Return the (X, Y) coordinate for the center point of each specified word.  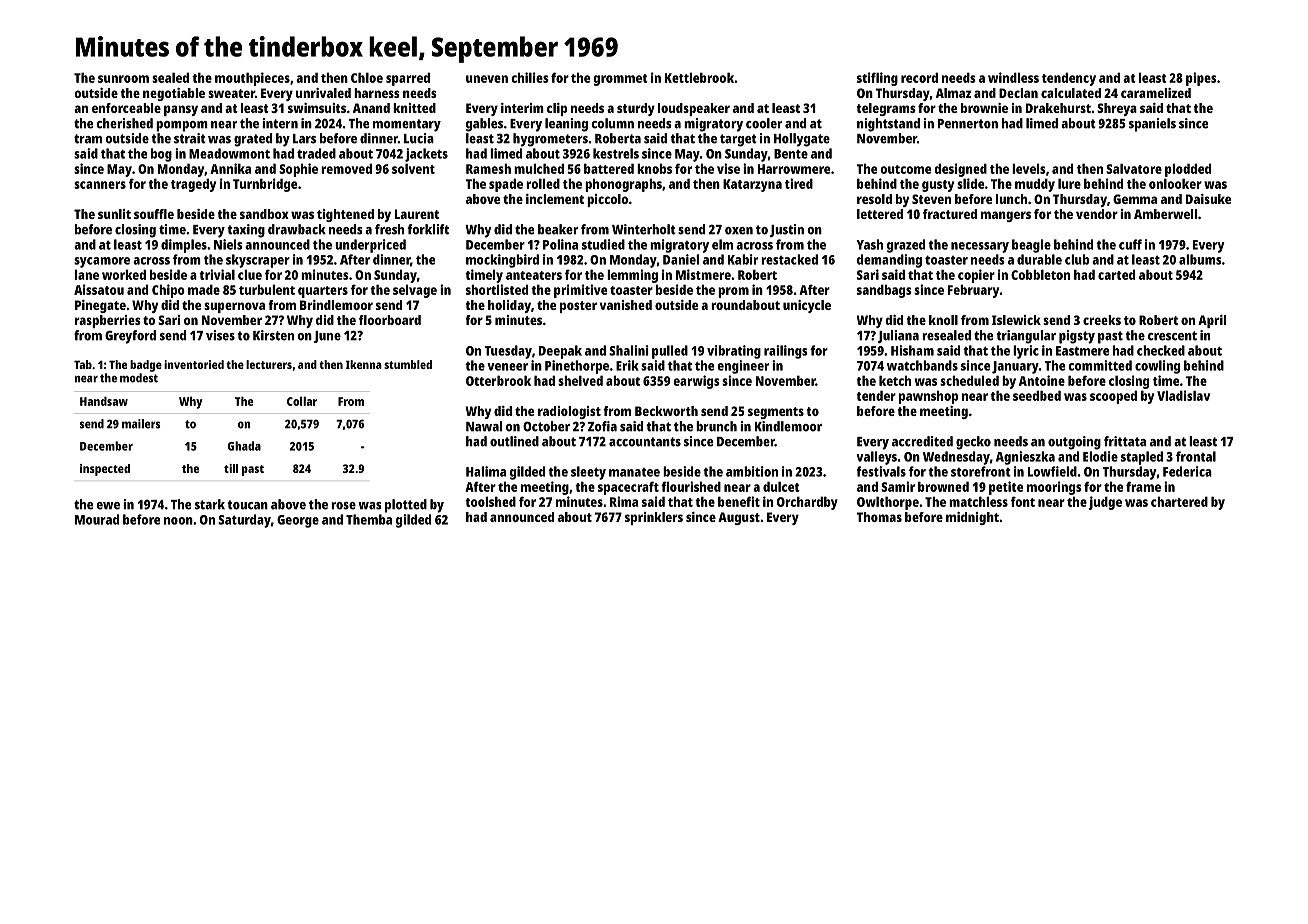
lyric (1026, 352)
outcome (906, 169)
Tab (83, 364)
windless (1013, 77)
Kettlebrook (699, 77)
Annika (230, 168)
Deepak (560, 352)
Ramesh (488, 168)
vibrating (734, 352)
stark (210, 504)
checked (1161, 350)
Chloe (367, 77)
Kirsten (273, 335)
